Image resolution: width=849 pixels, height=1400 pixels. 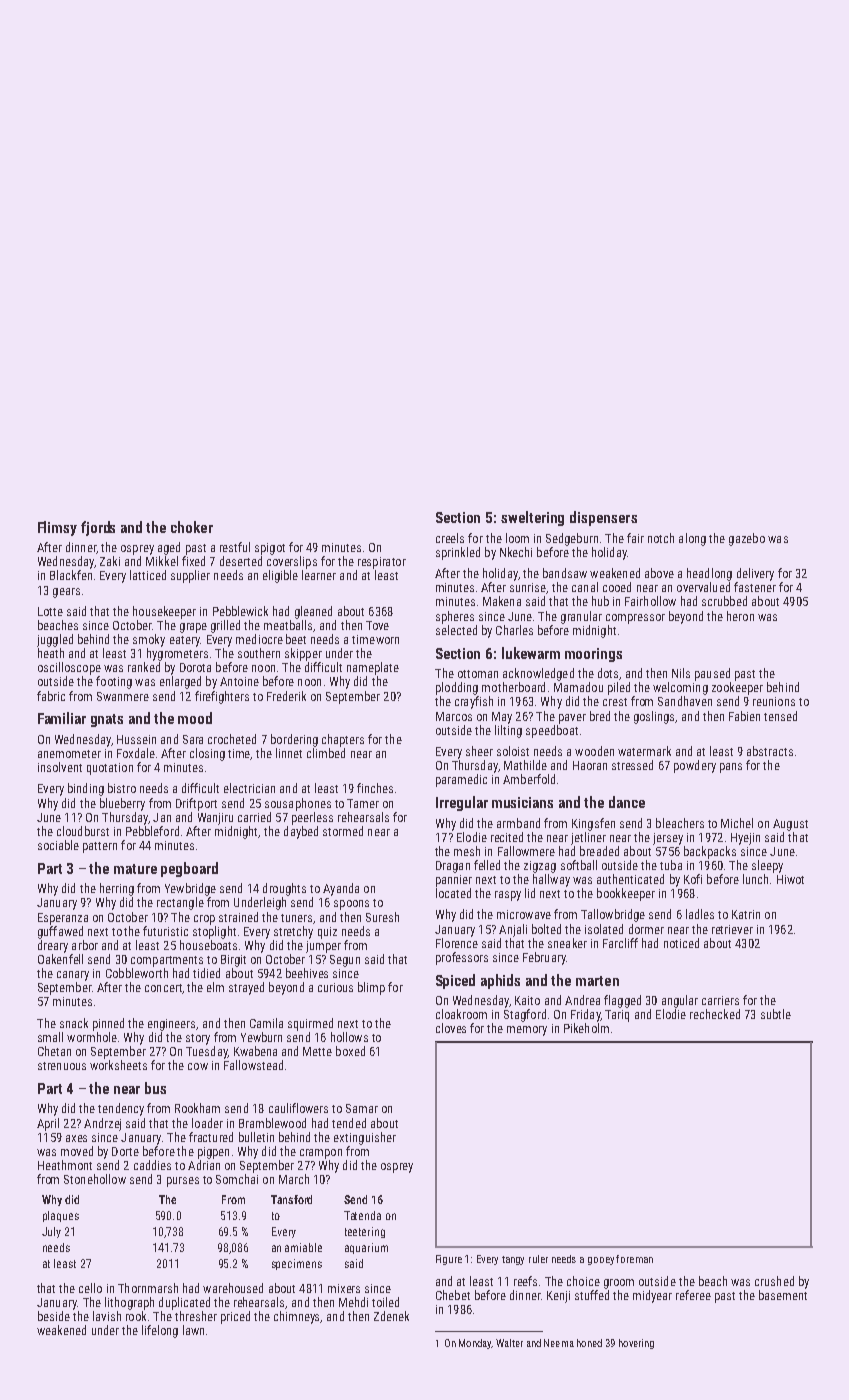 I want to click on beside, so click(x=54, y=1316).
